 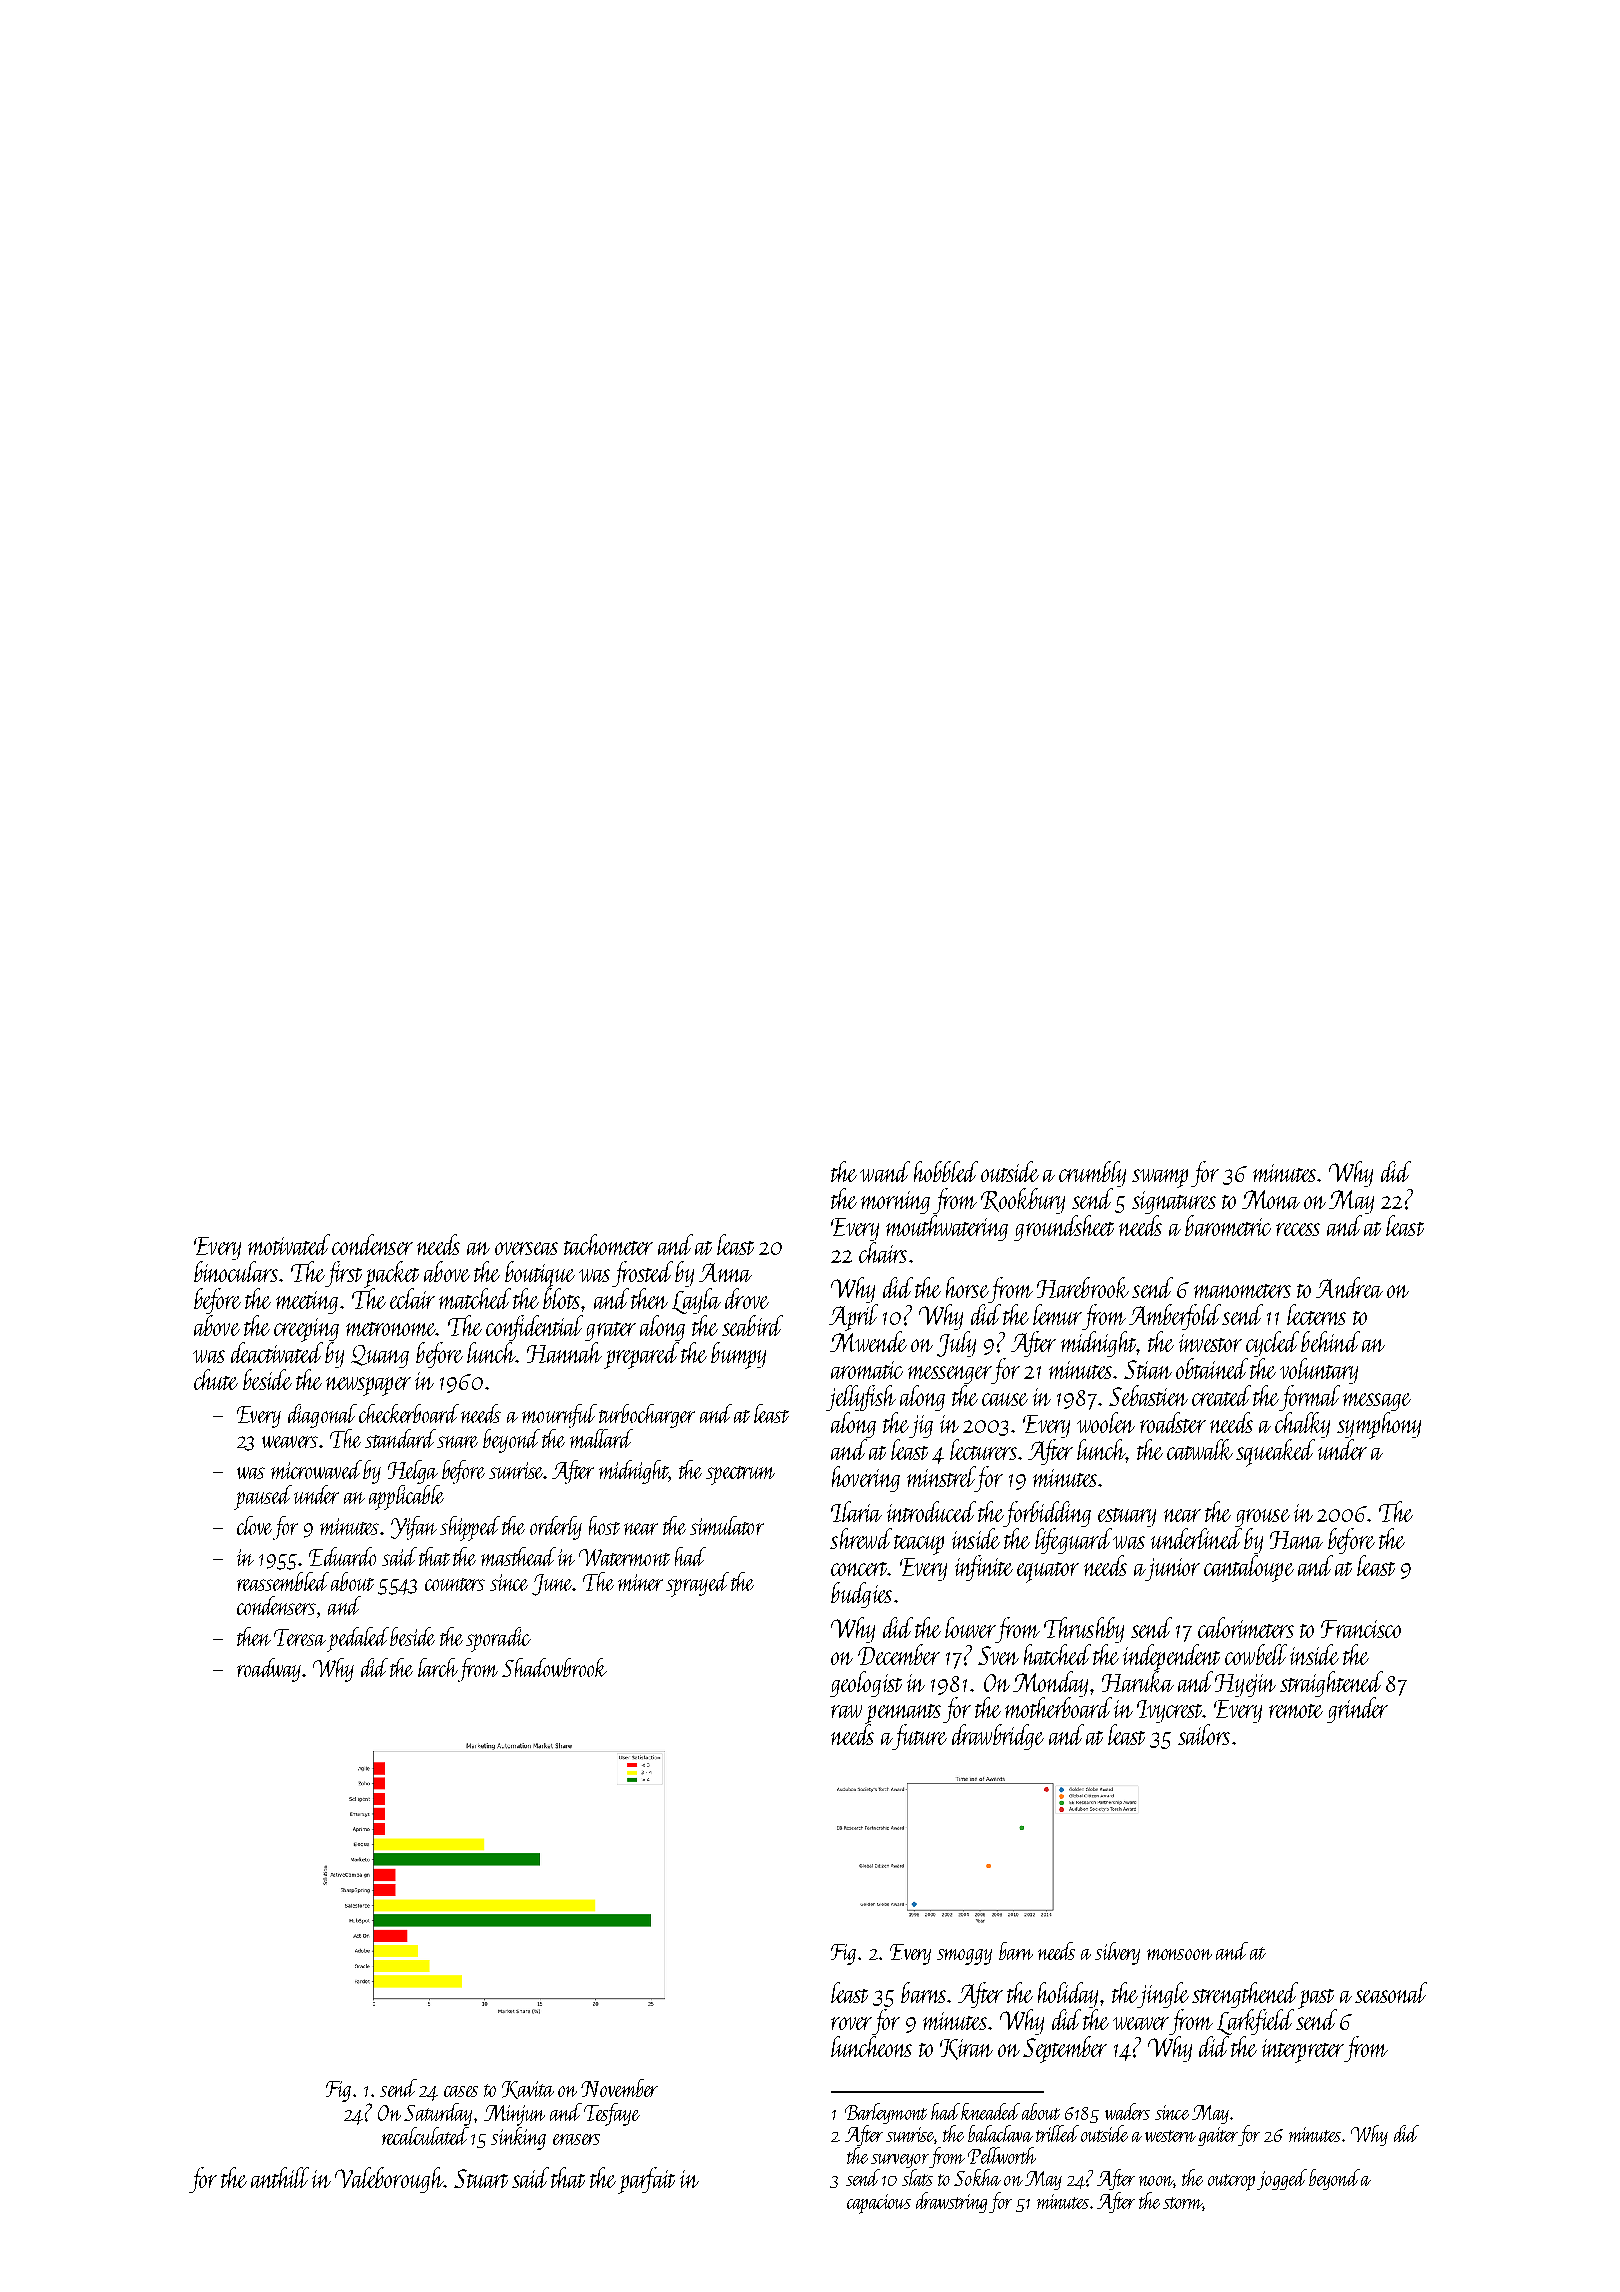 What do you see at coordinates (646, 2180) in the document?
I see `parfait` at bounding box center [646, 2180].
